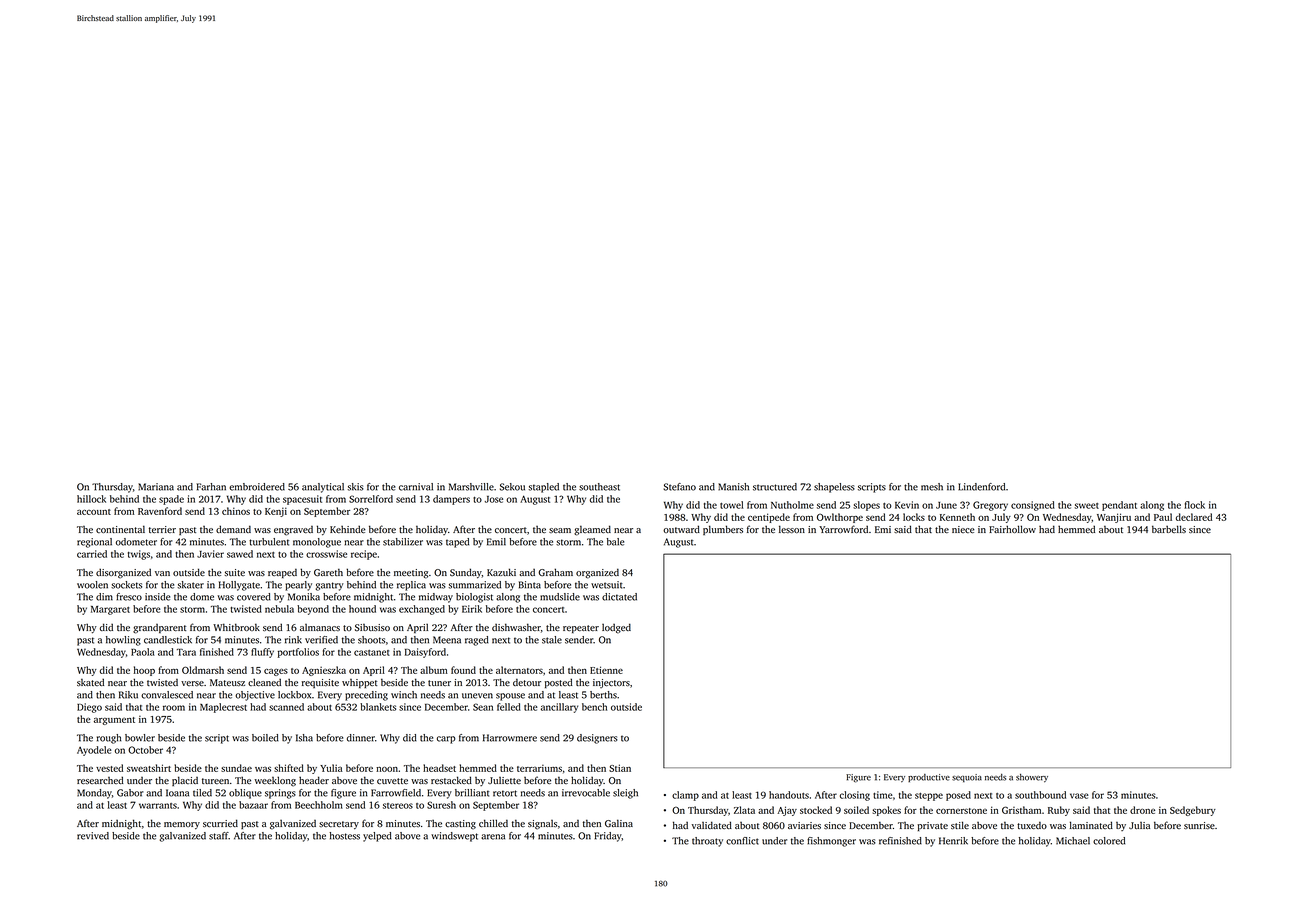 The height and width of the image is (924, 1308). I want to click on Fairhollow, so click(1012, 529).
